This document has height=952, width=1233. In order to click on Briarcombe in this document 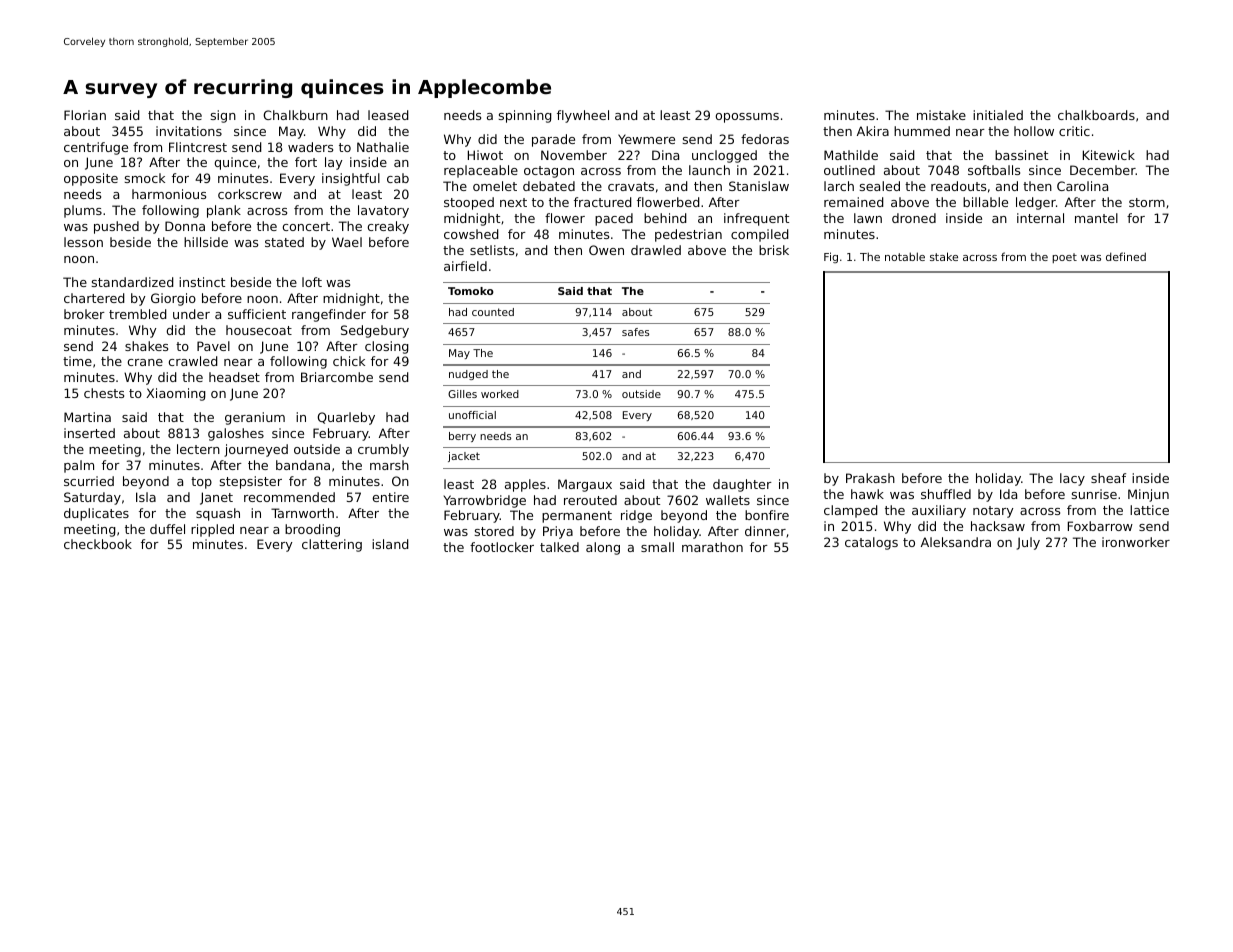, I will do `click(337, 377)`.
